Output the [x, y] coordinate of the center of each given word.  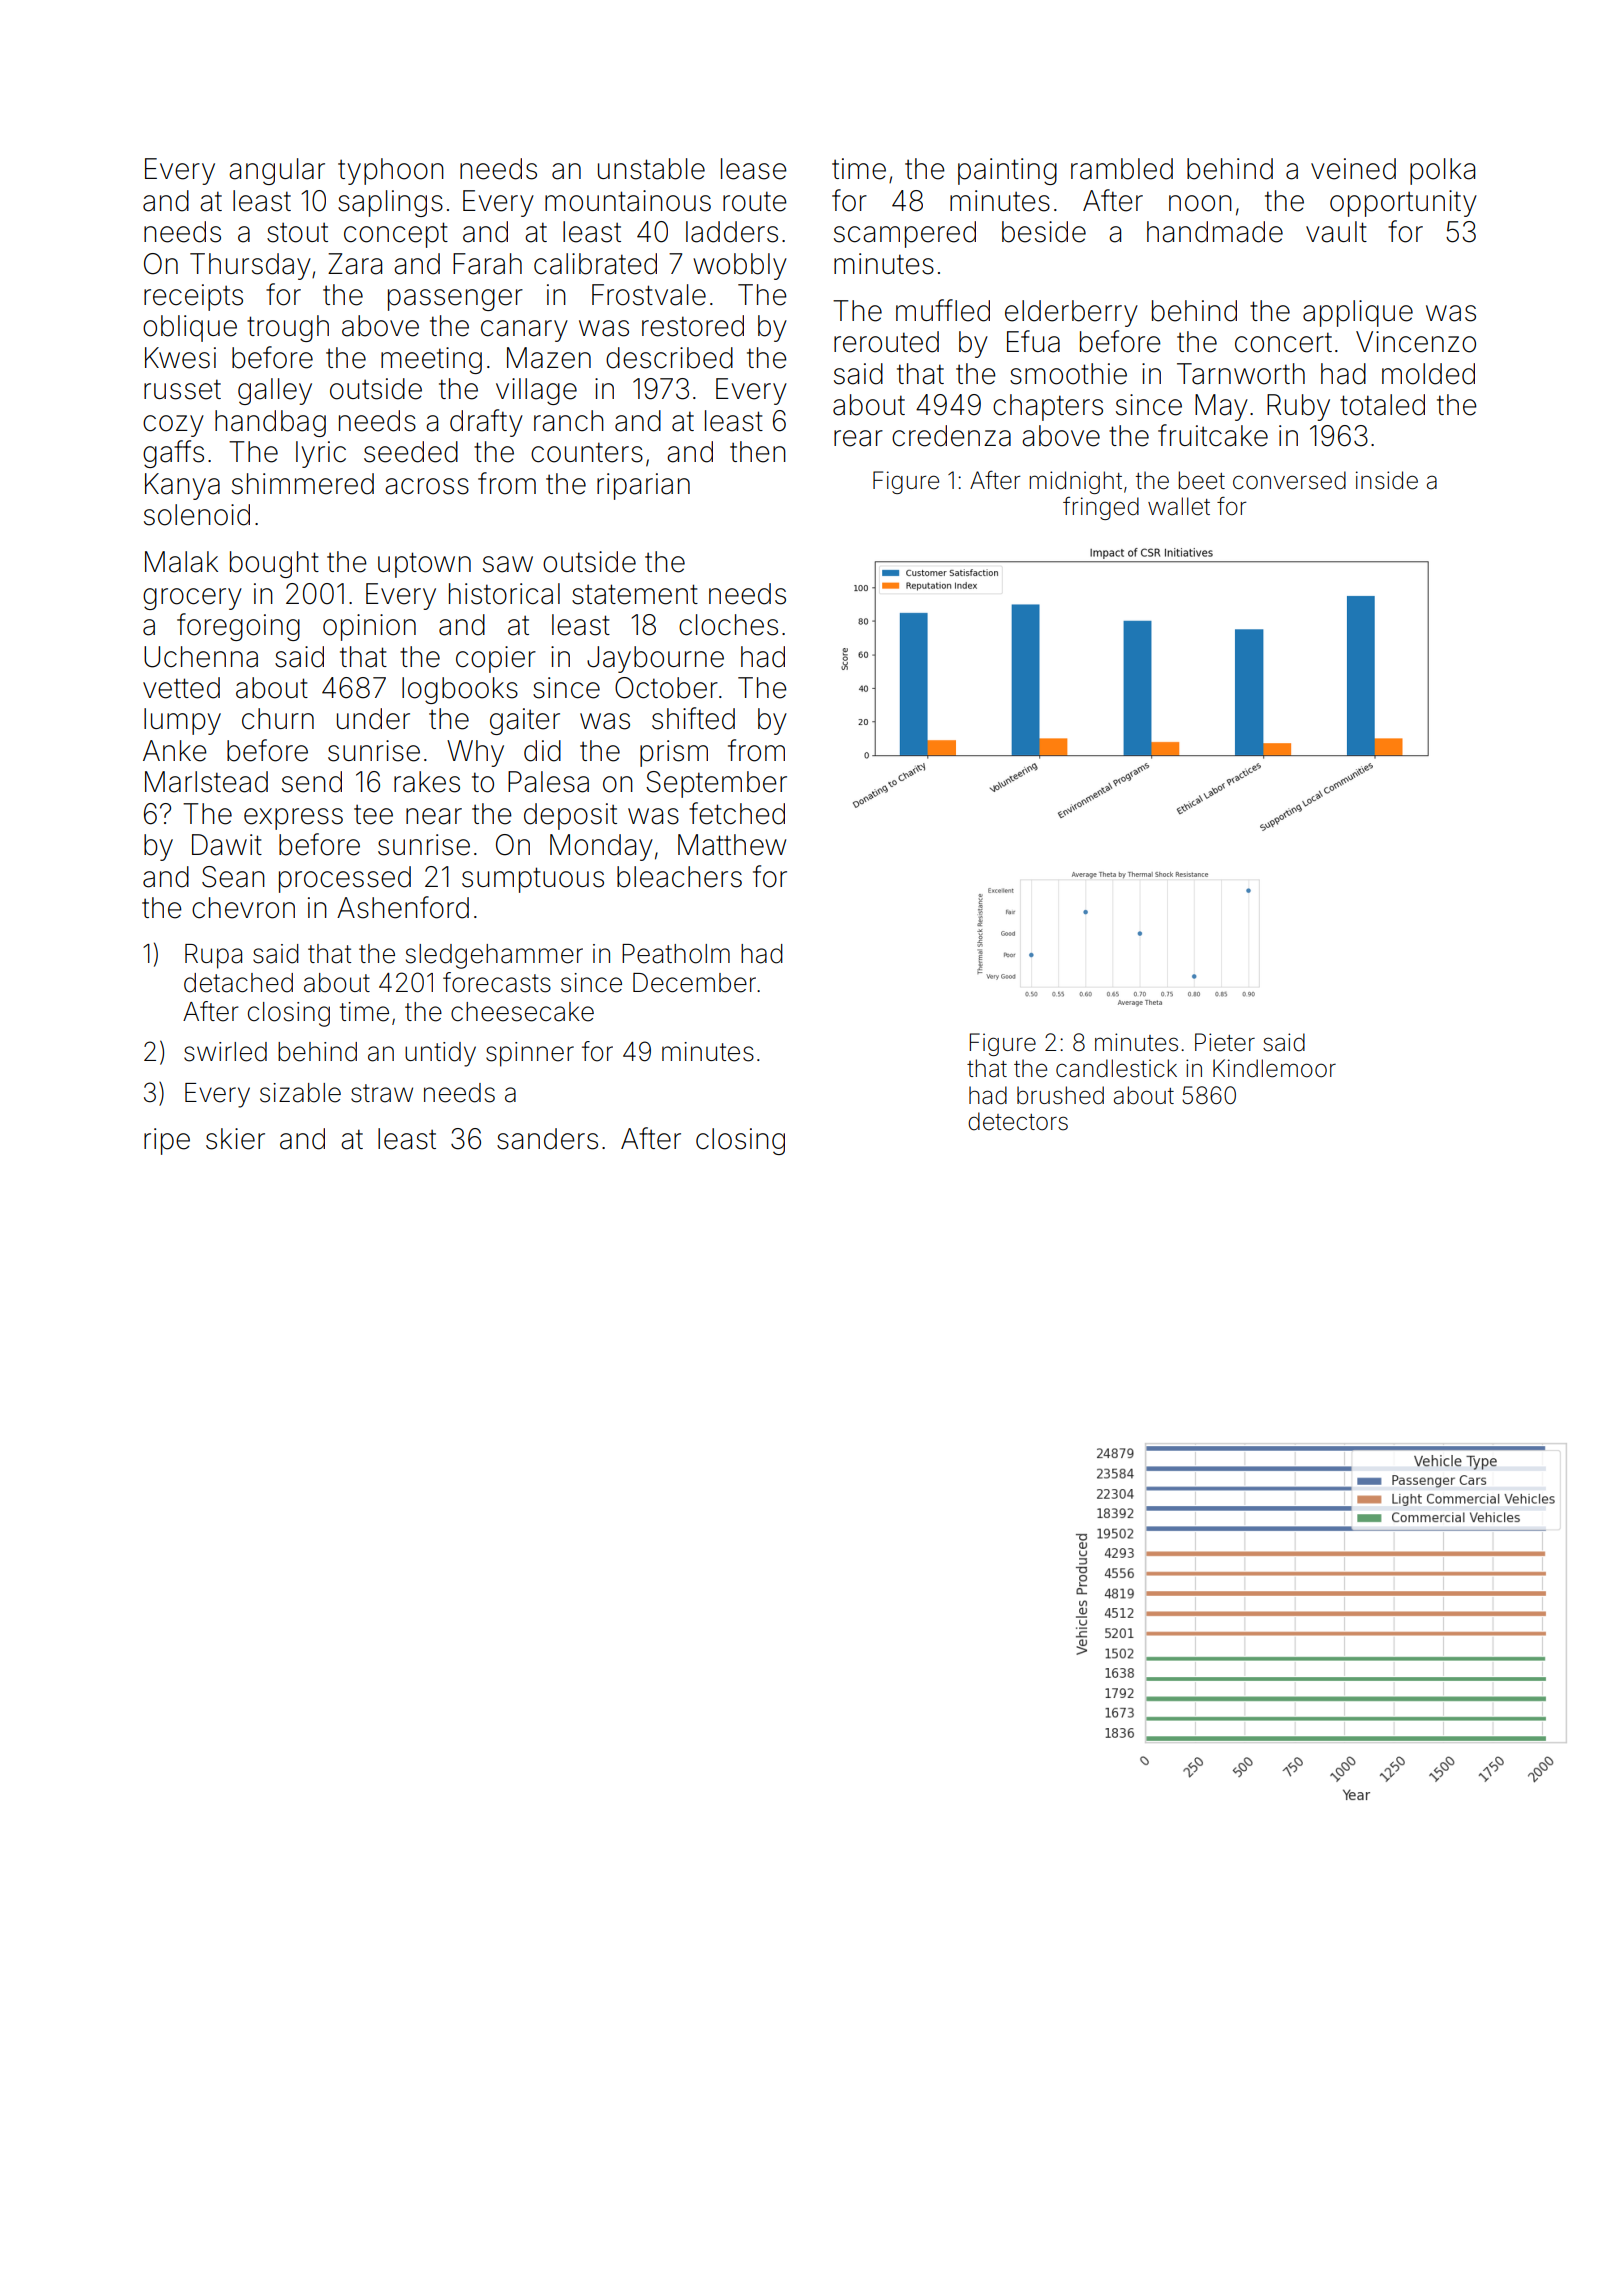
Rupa [213, 956]
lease [754, 169]
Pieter [1225, 1042]
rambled [1122, 169]
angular [277, 171]
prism [674, 753]
